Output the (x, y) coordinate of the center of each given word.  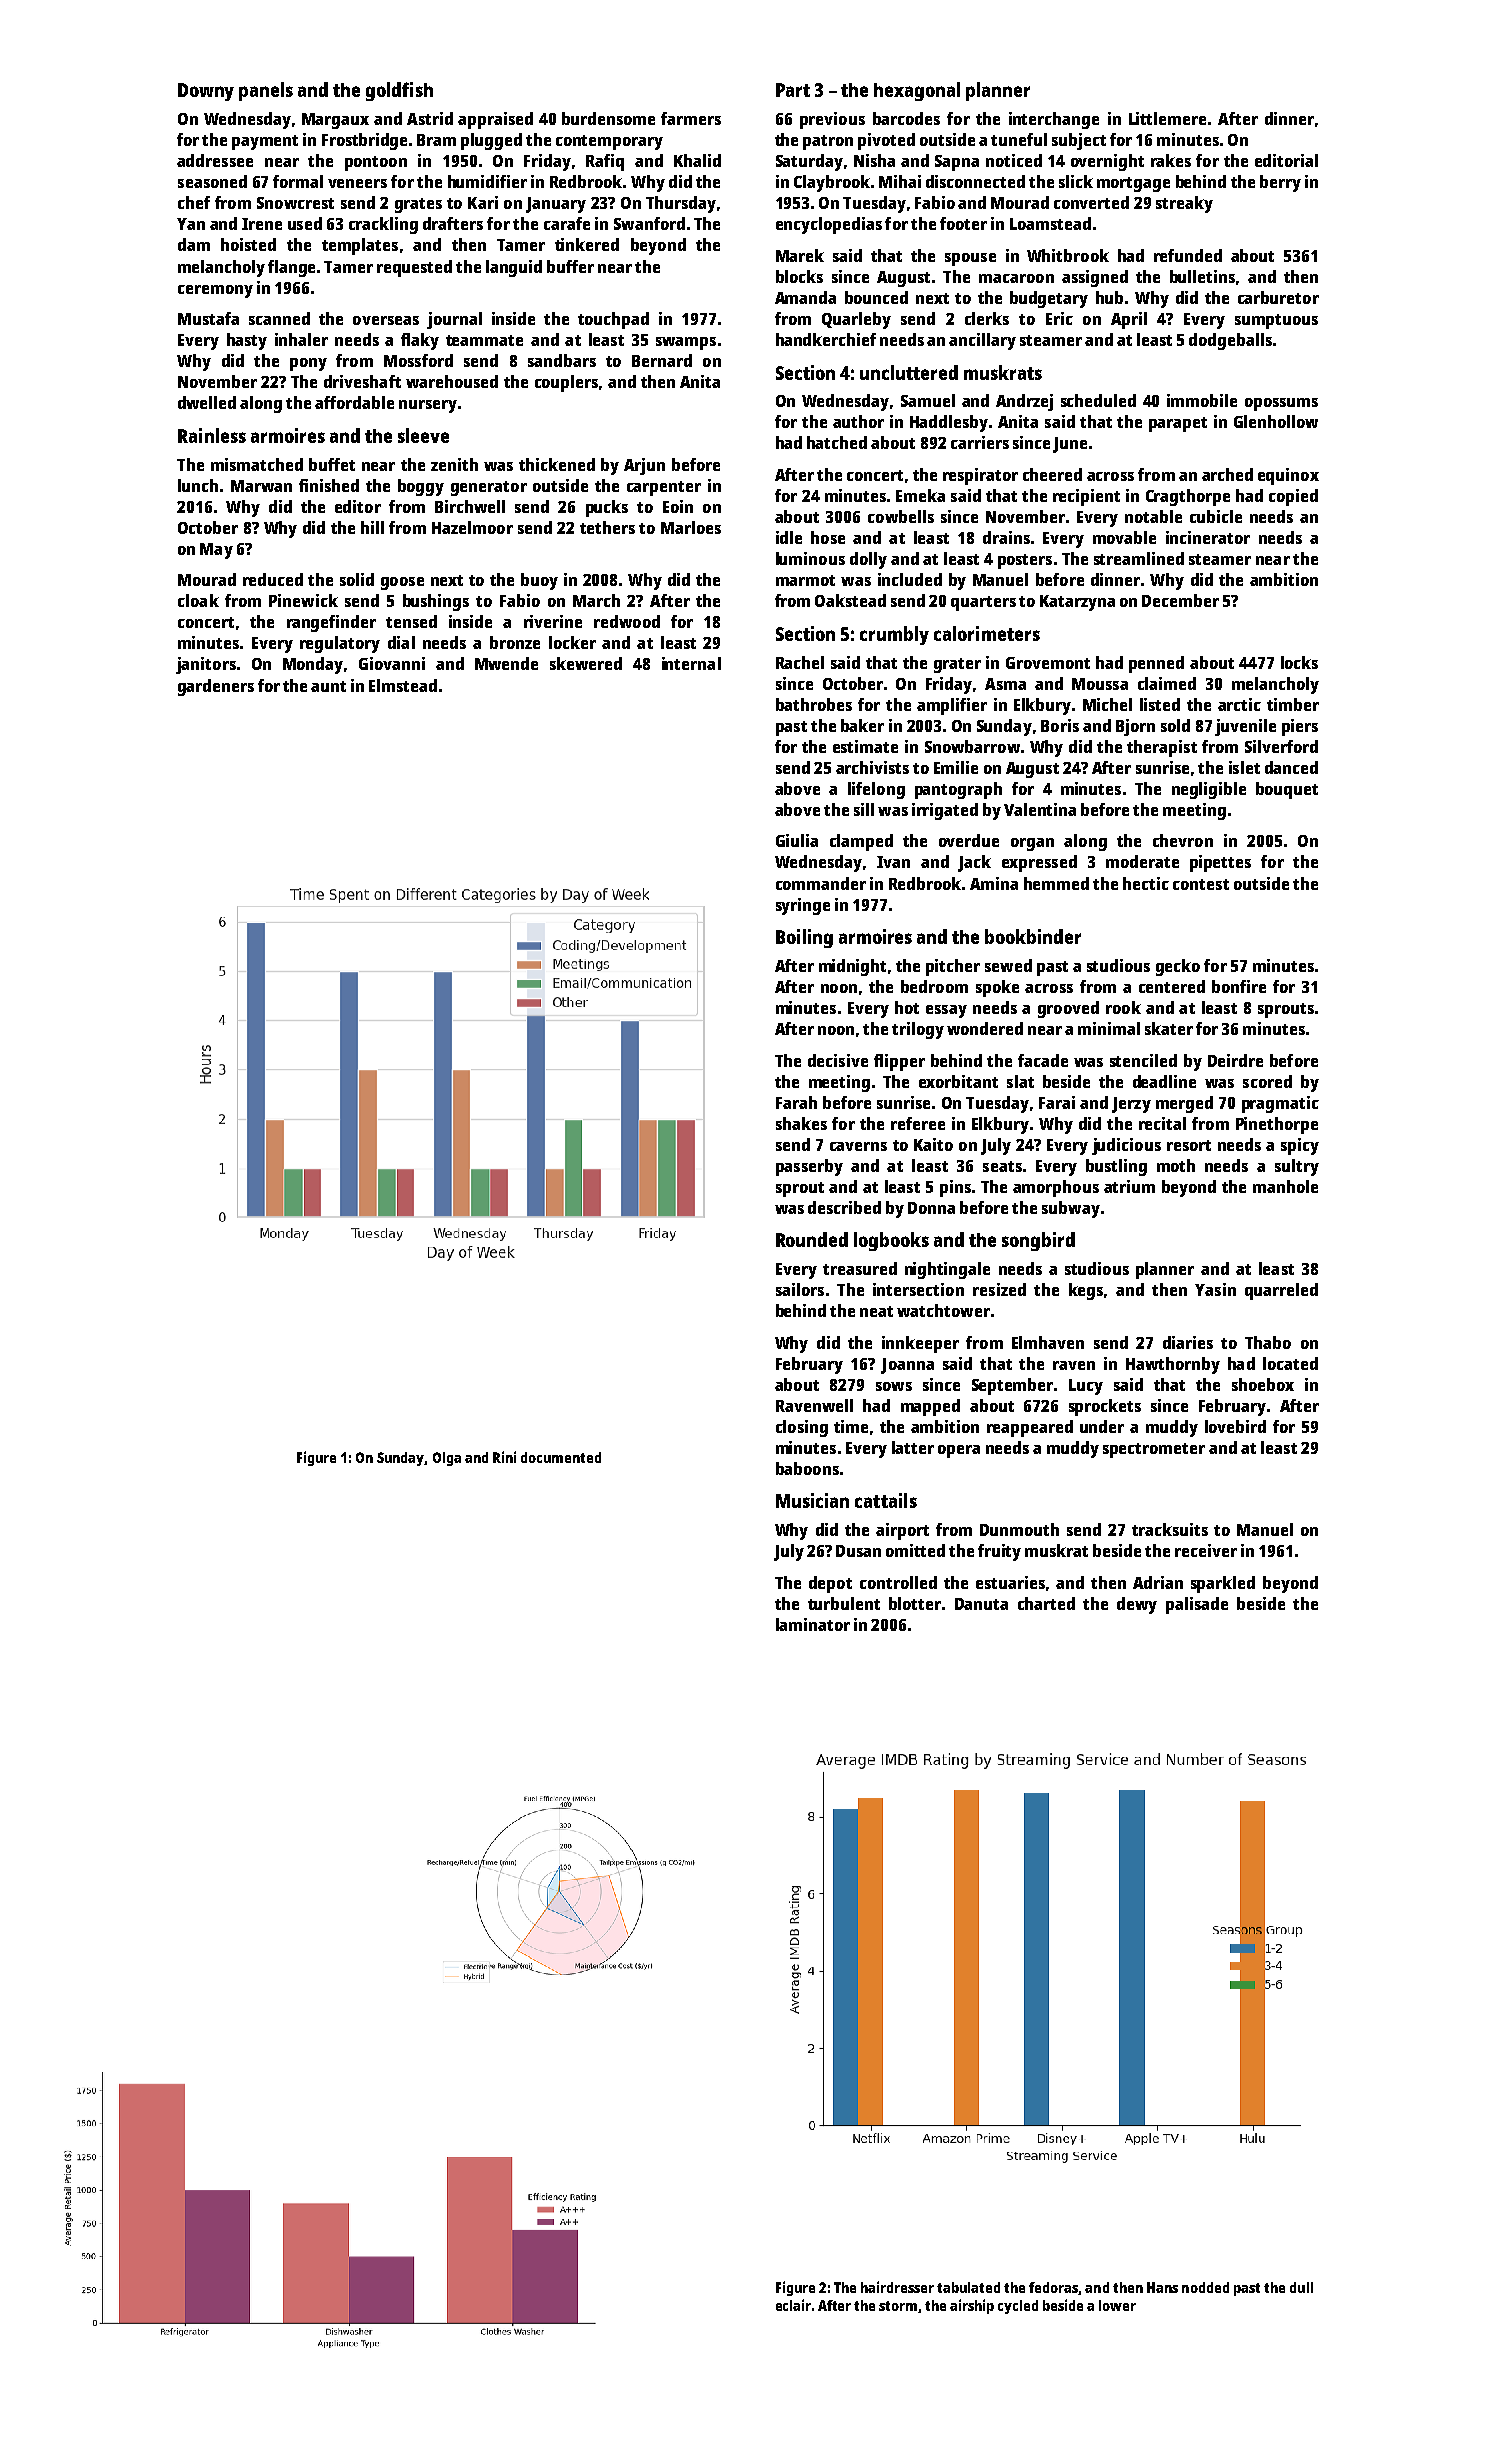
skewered (586, 663)
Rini (504, 1457)
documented (561, 1457)
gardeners (216, 687)
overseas (386, 320)
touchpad (613, 320)
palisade (1197, 1605)
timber (1293, 704)
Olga (447, 1459)
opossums (1281, 404)
